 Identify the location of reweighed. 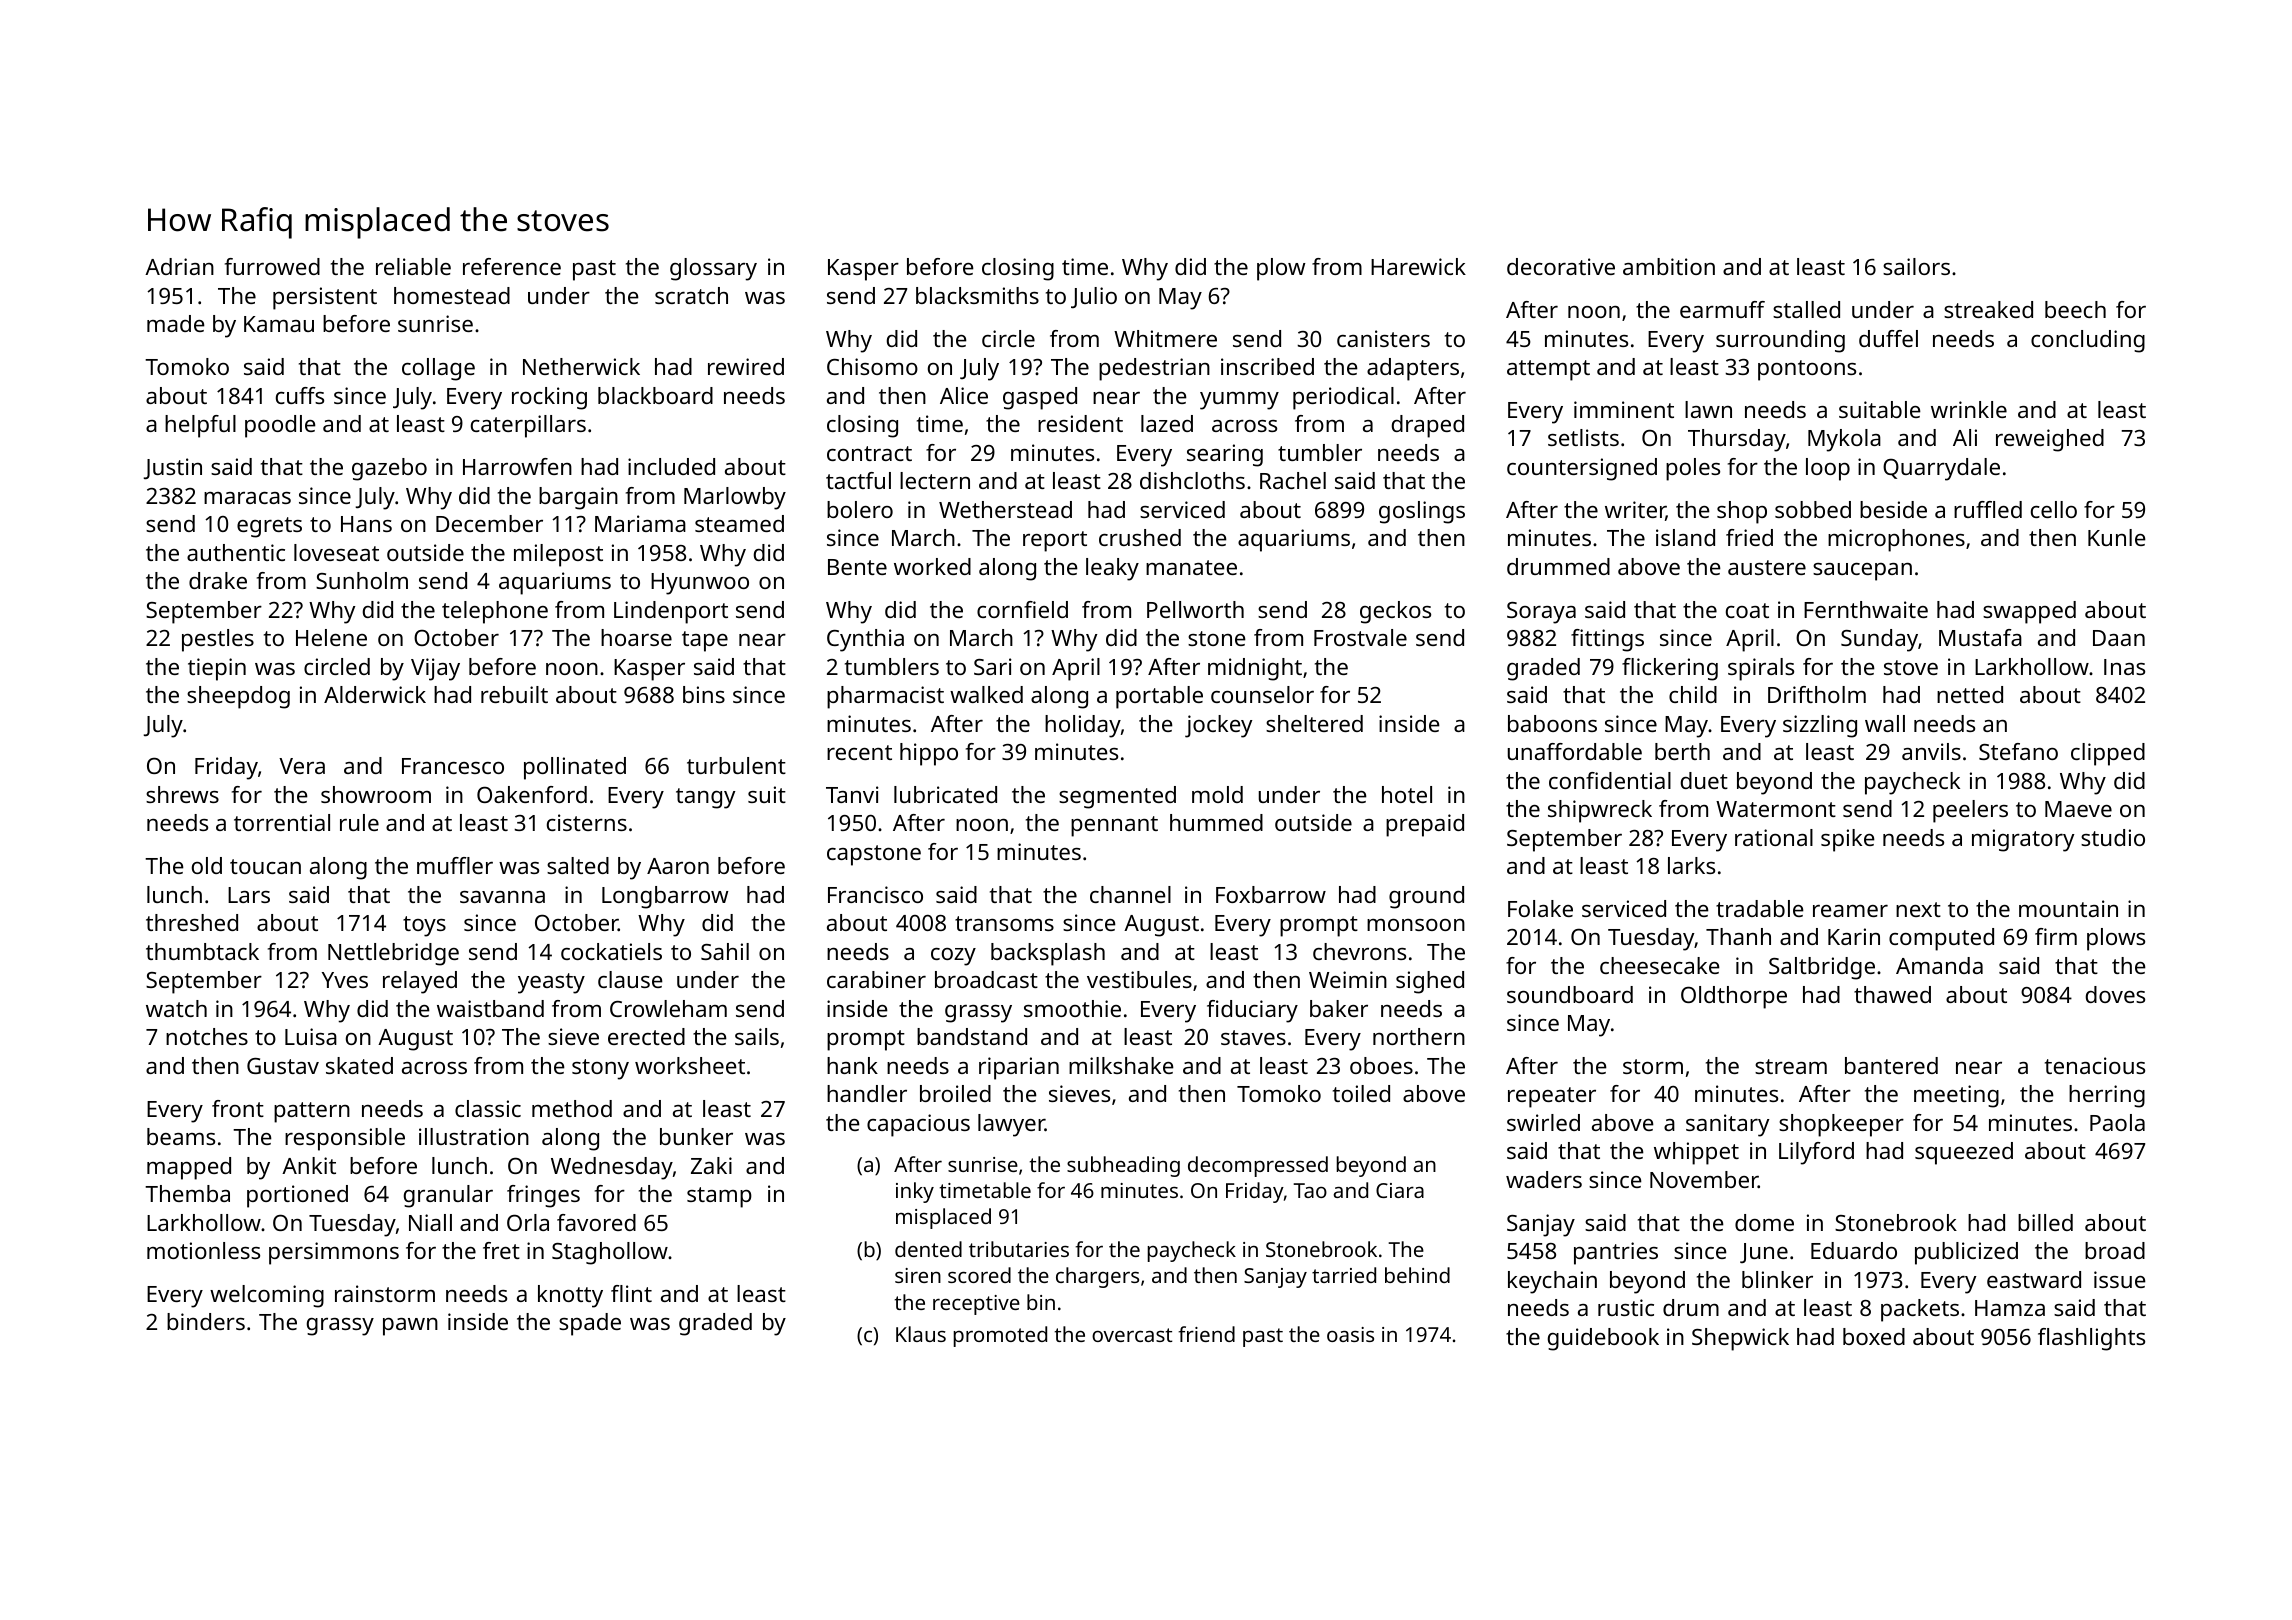
(2050, 440).
